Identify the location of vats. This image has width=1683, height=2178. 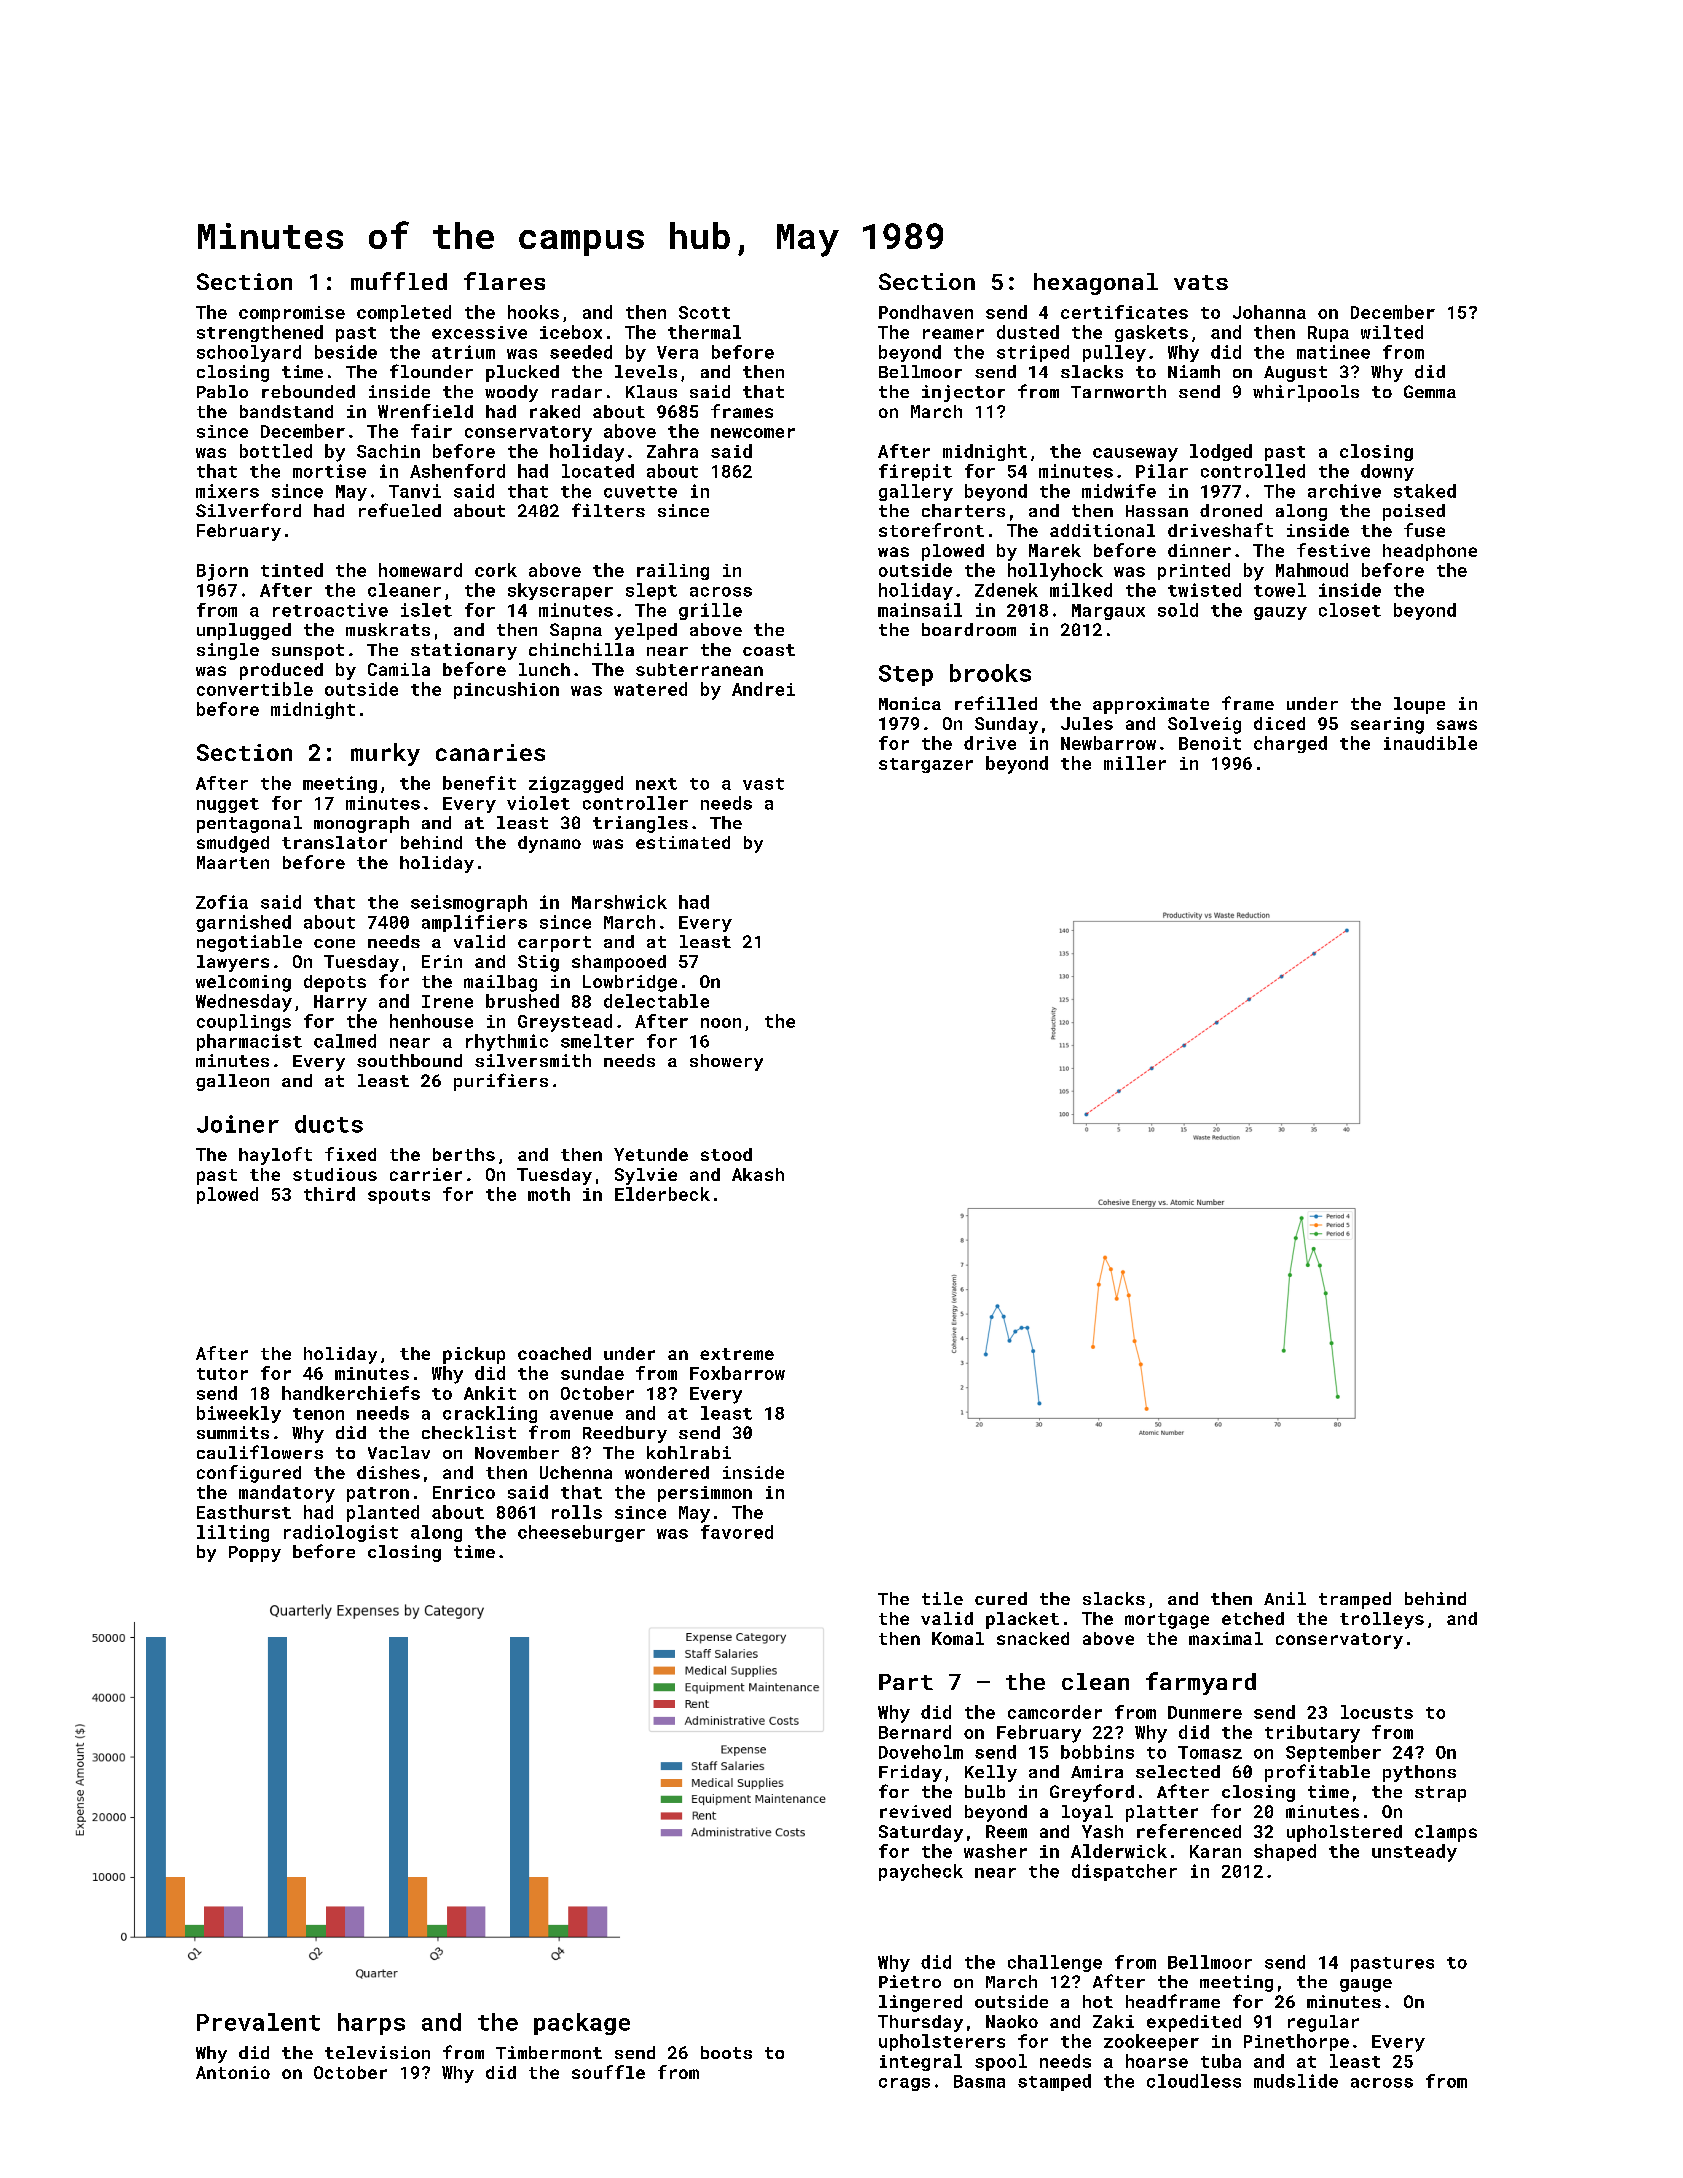
(1201, 282).
